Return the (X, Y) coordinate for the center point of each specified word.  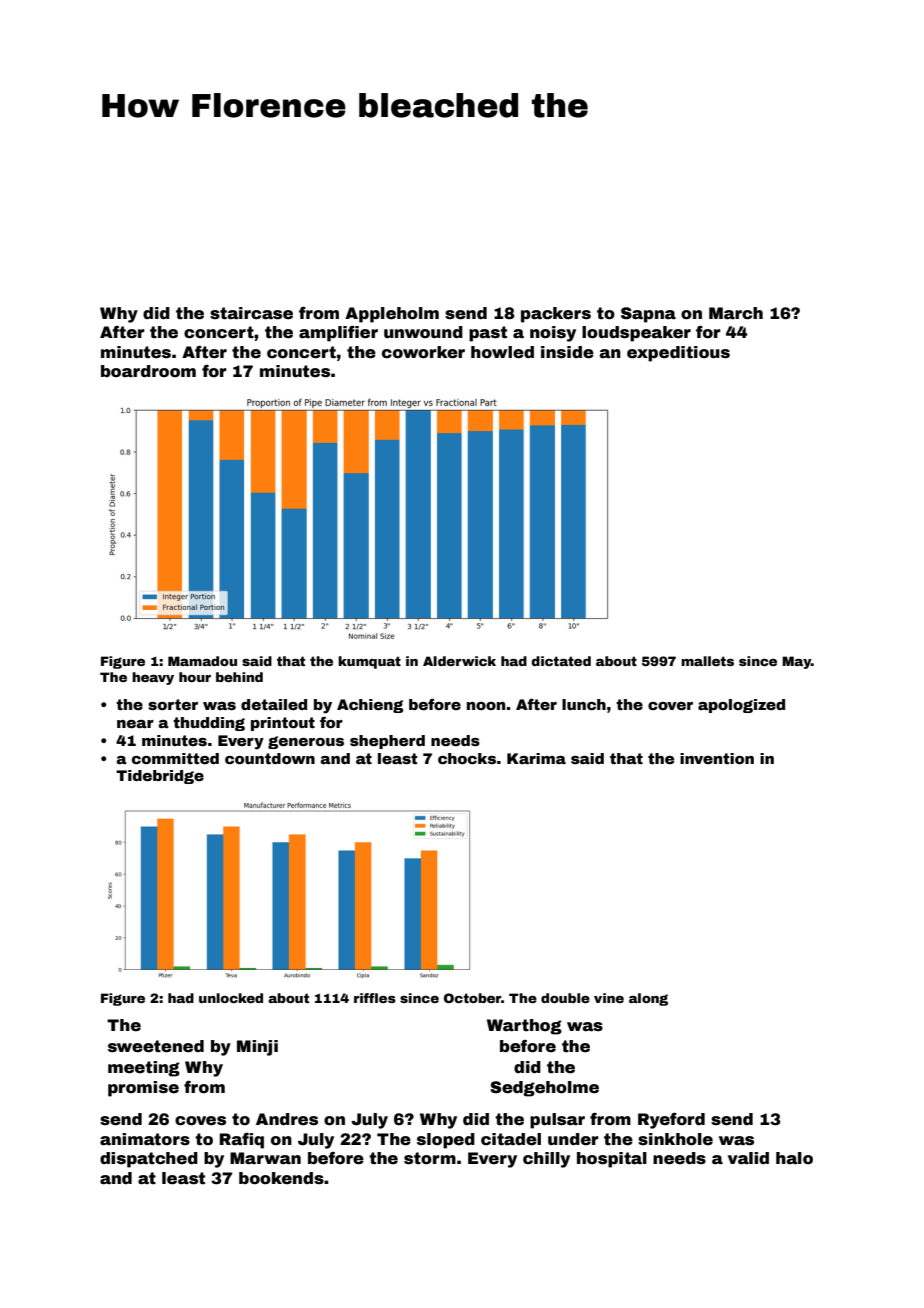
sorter (173, 704)
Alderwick (459, 661)
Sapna (648, 315)
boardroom (148, 371)
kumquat (369, 662)
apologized (741, 706)
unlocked (231, 998)
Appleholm (392, 315)
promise (143, 1089)
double (565, 998)
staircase (251, 313)
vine (609, 998)
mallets (707, 661)
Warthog (524, 1027)
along (648, 999)
